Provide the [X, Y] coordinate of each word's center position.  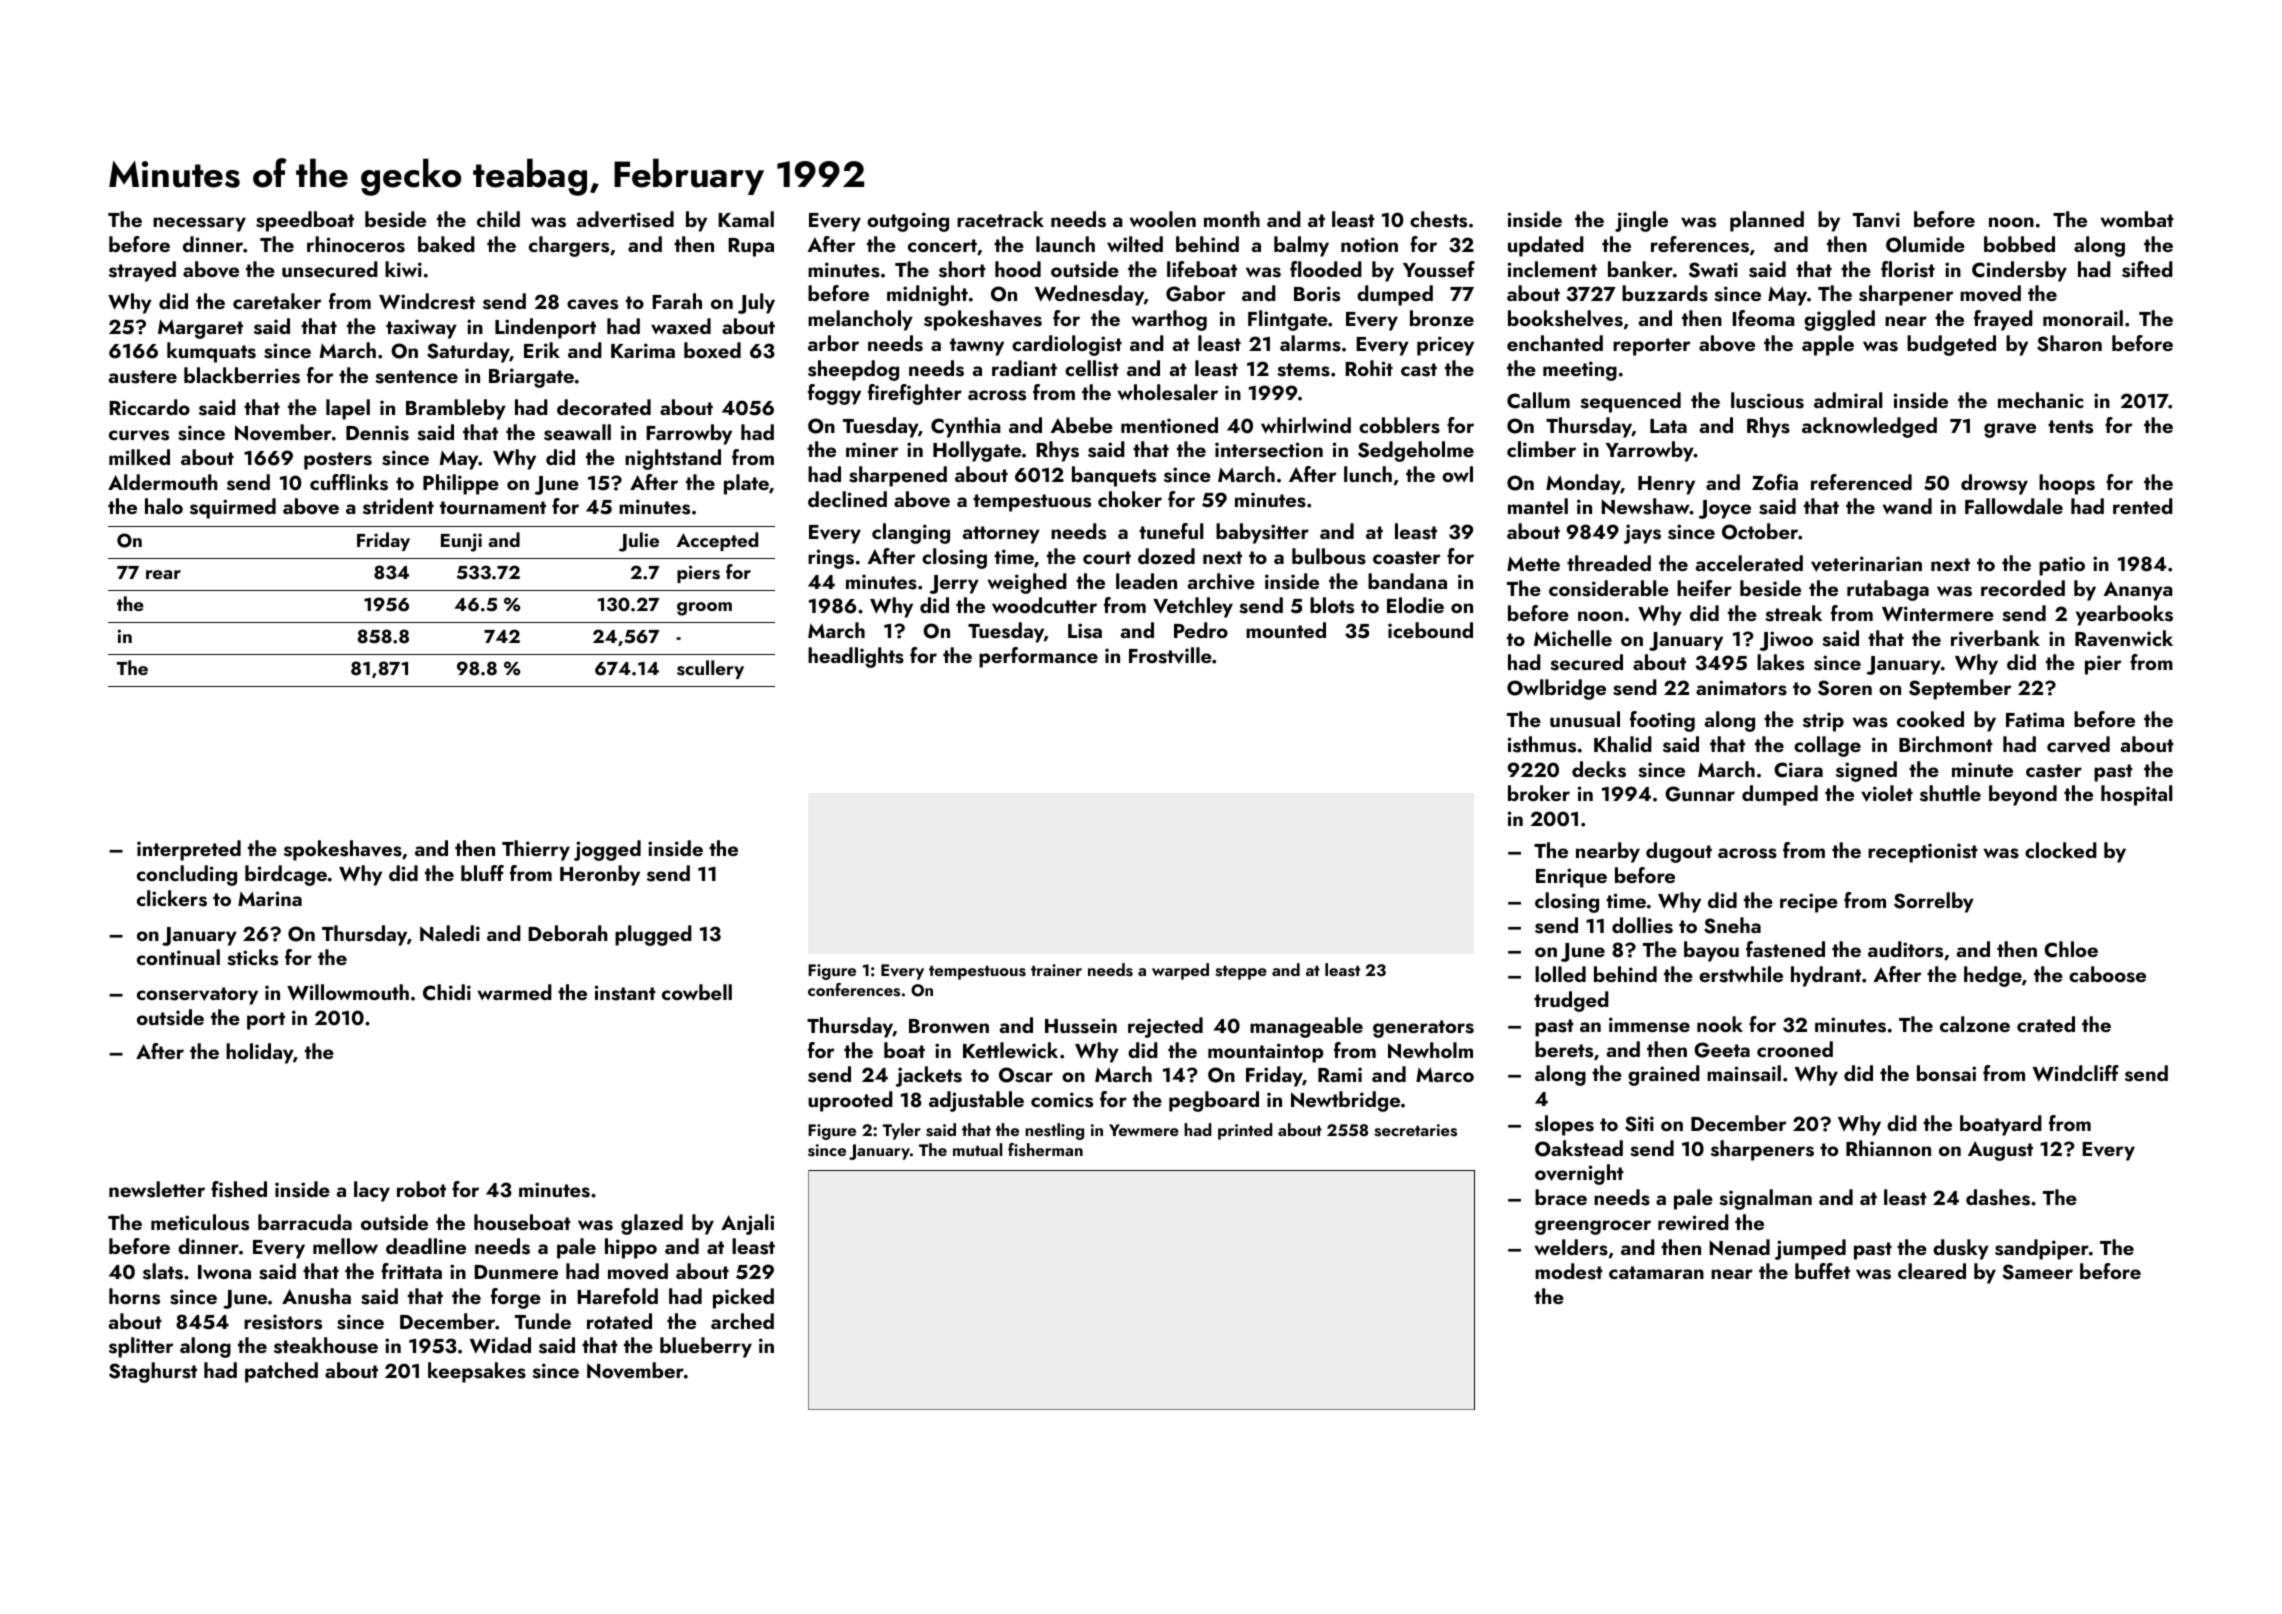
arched [742, 1321]
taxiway [421, 329]
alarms [1310, 343]
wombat [2137, 219]
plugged [653, 935]
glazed [652, 1224]
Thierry [536, 850]
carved [2078, 744]
